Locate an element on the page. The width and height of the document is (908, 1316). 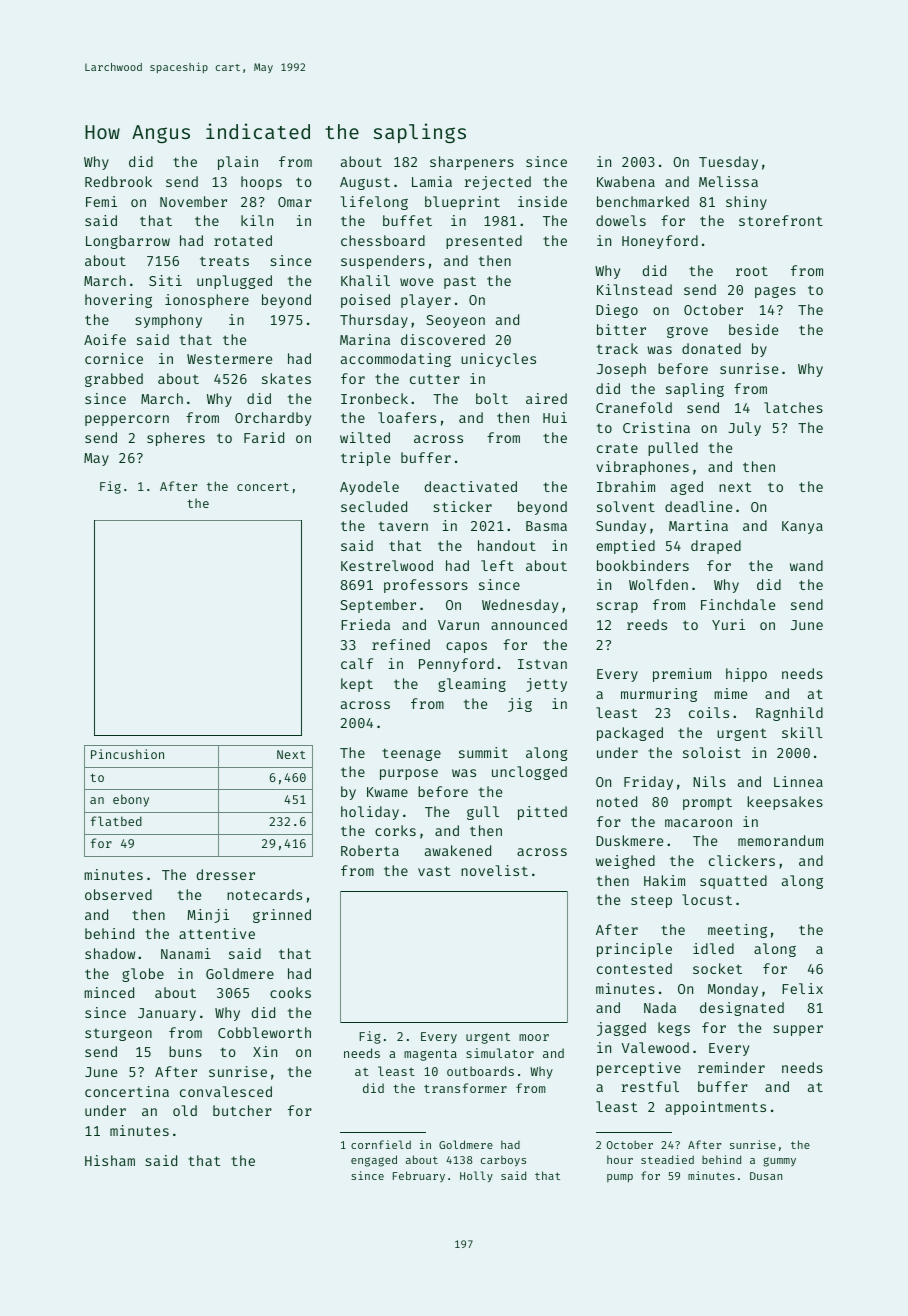
cutter is located at coordinates (435, 379).
